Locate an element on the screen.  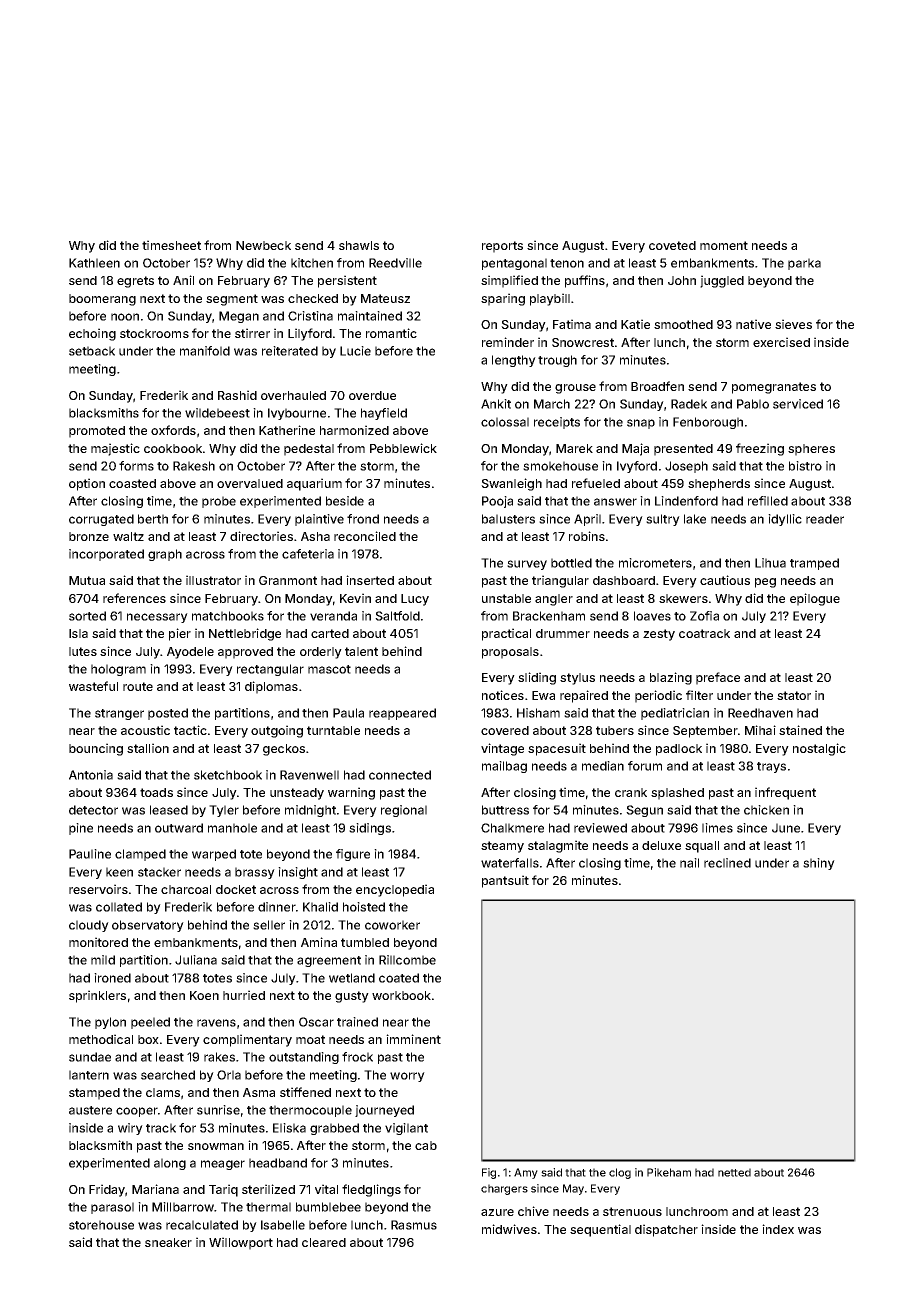
September is located at coordinates (705, 732).
